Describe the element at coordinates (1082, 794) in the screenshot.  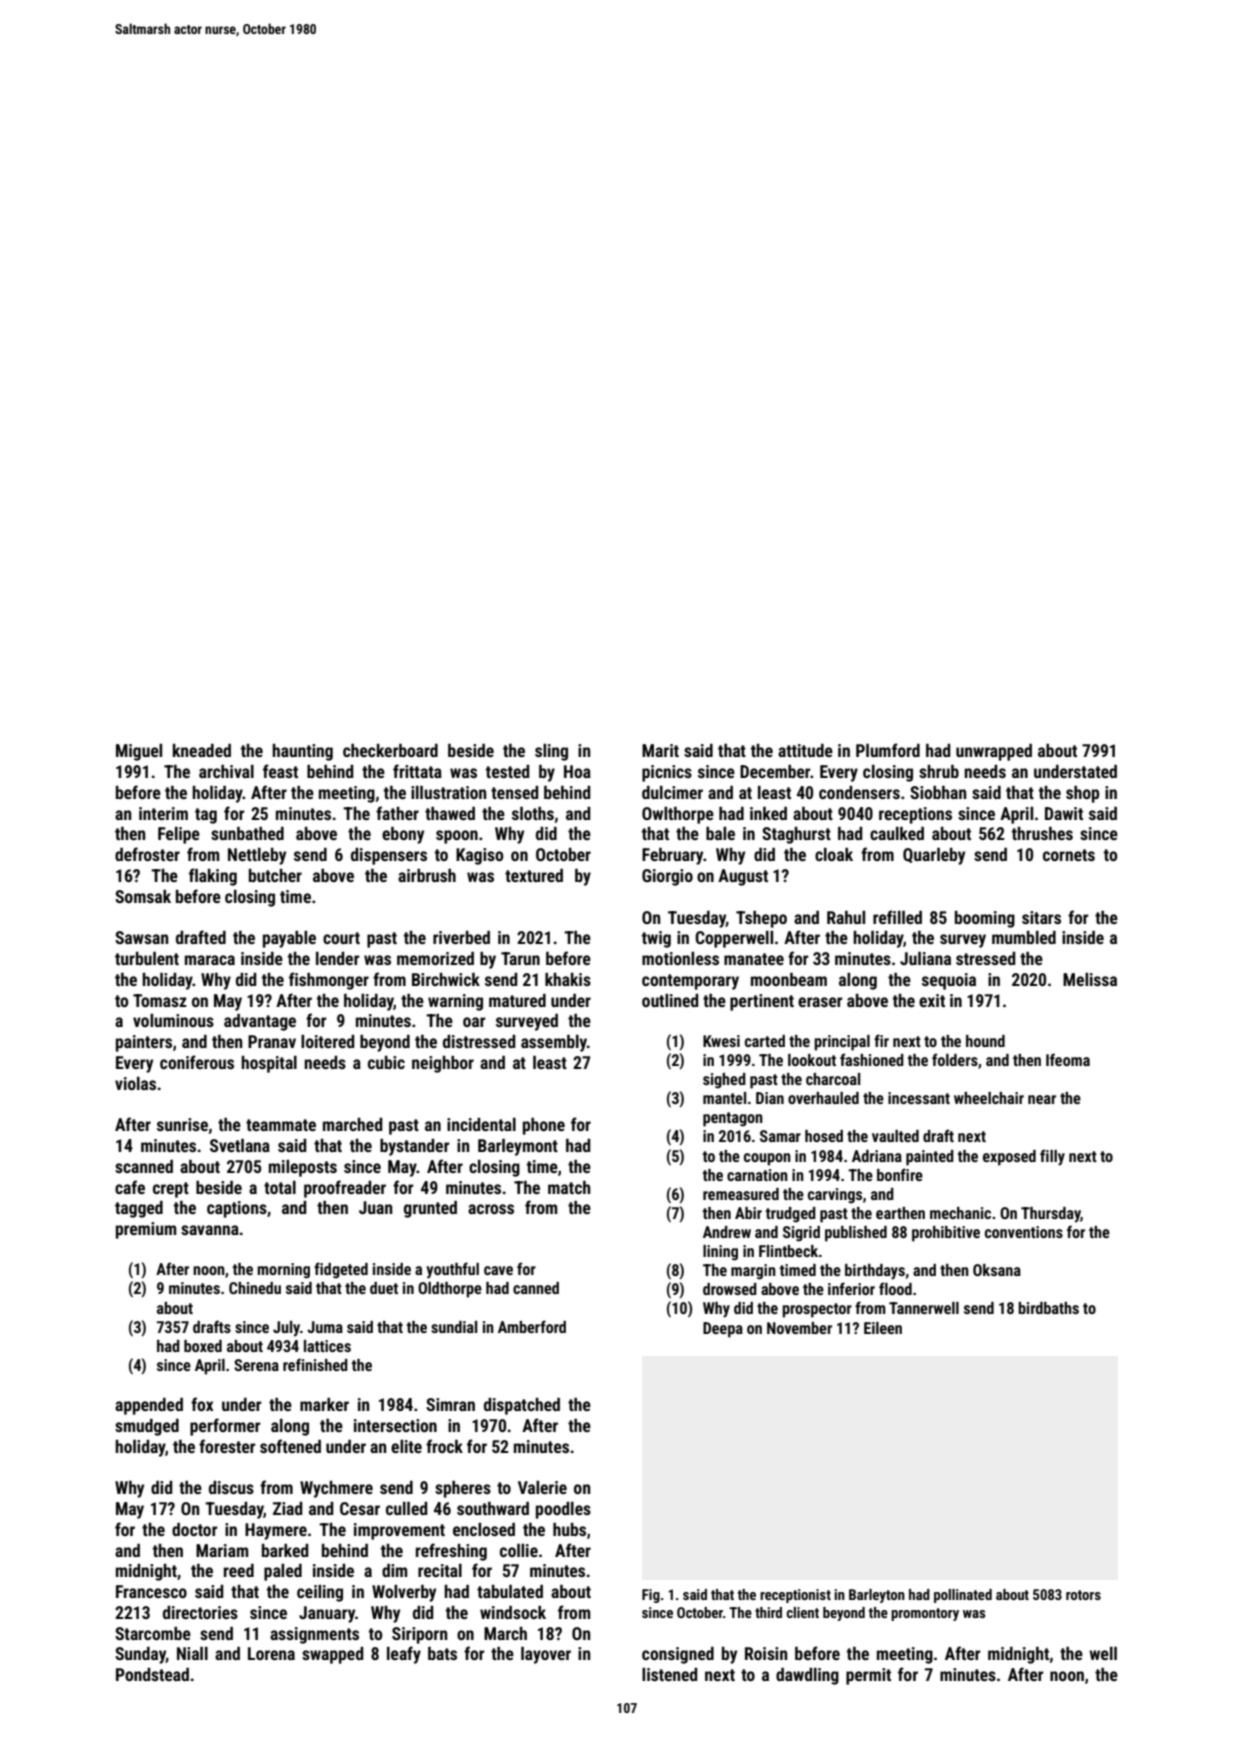
I see `shop` at that location.
